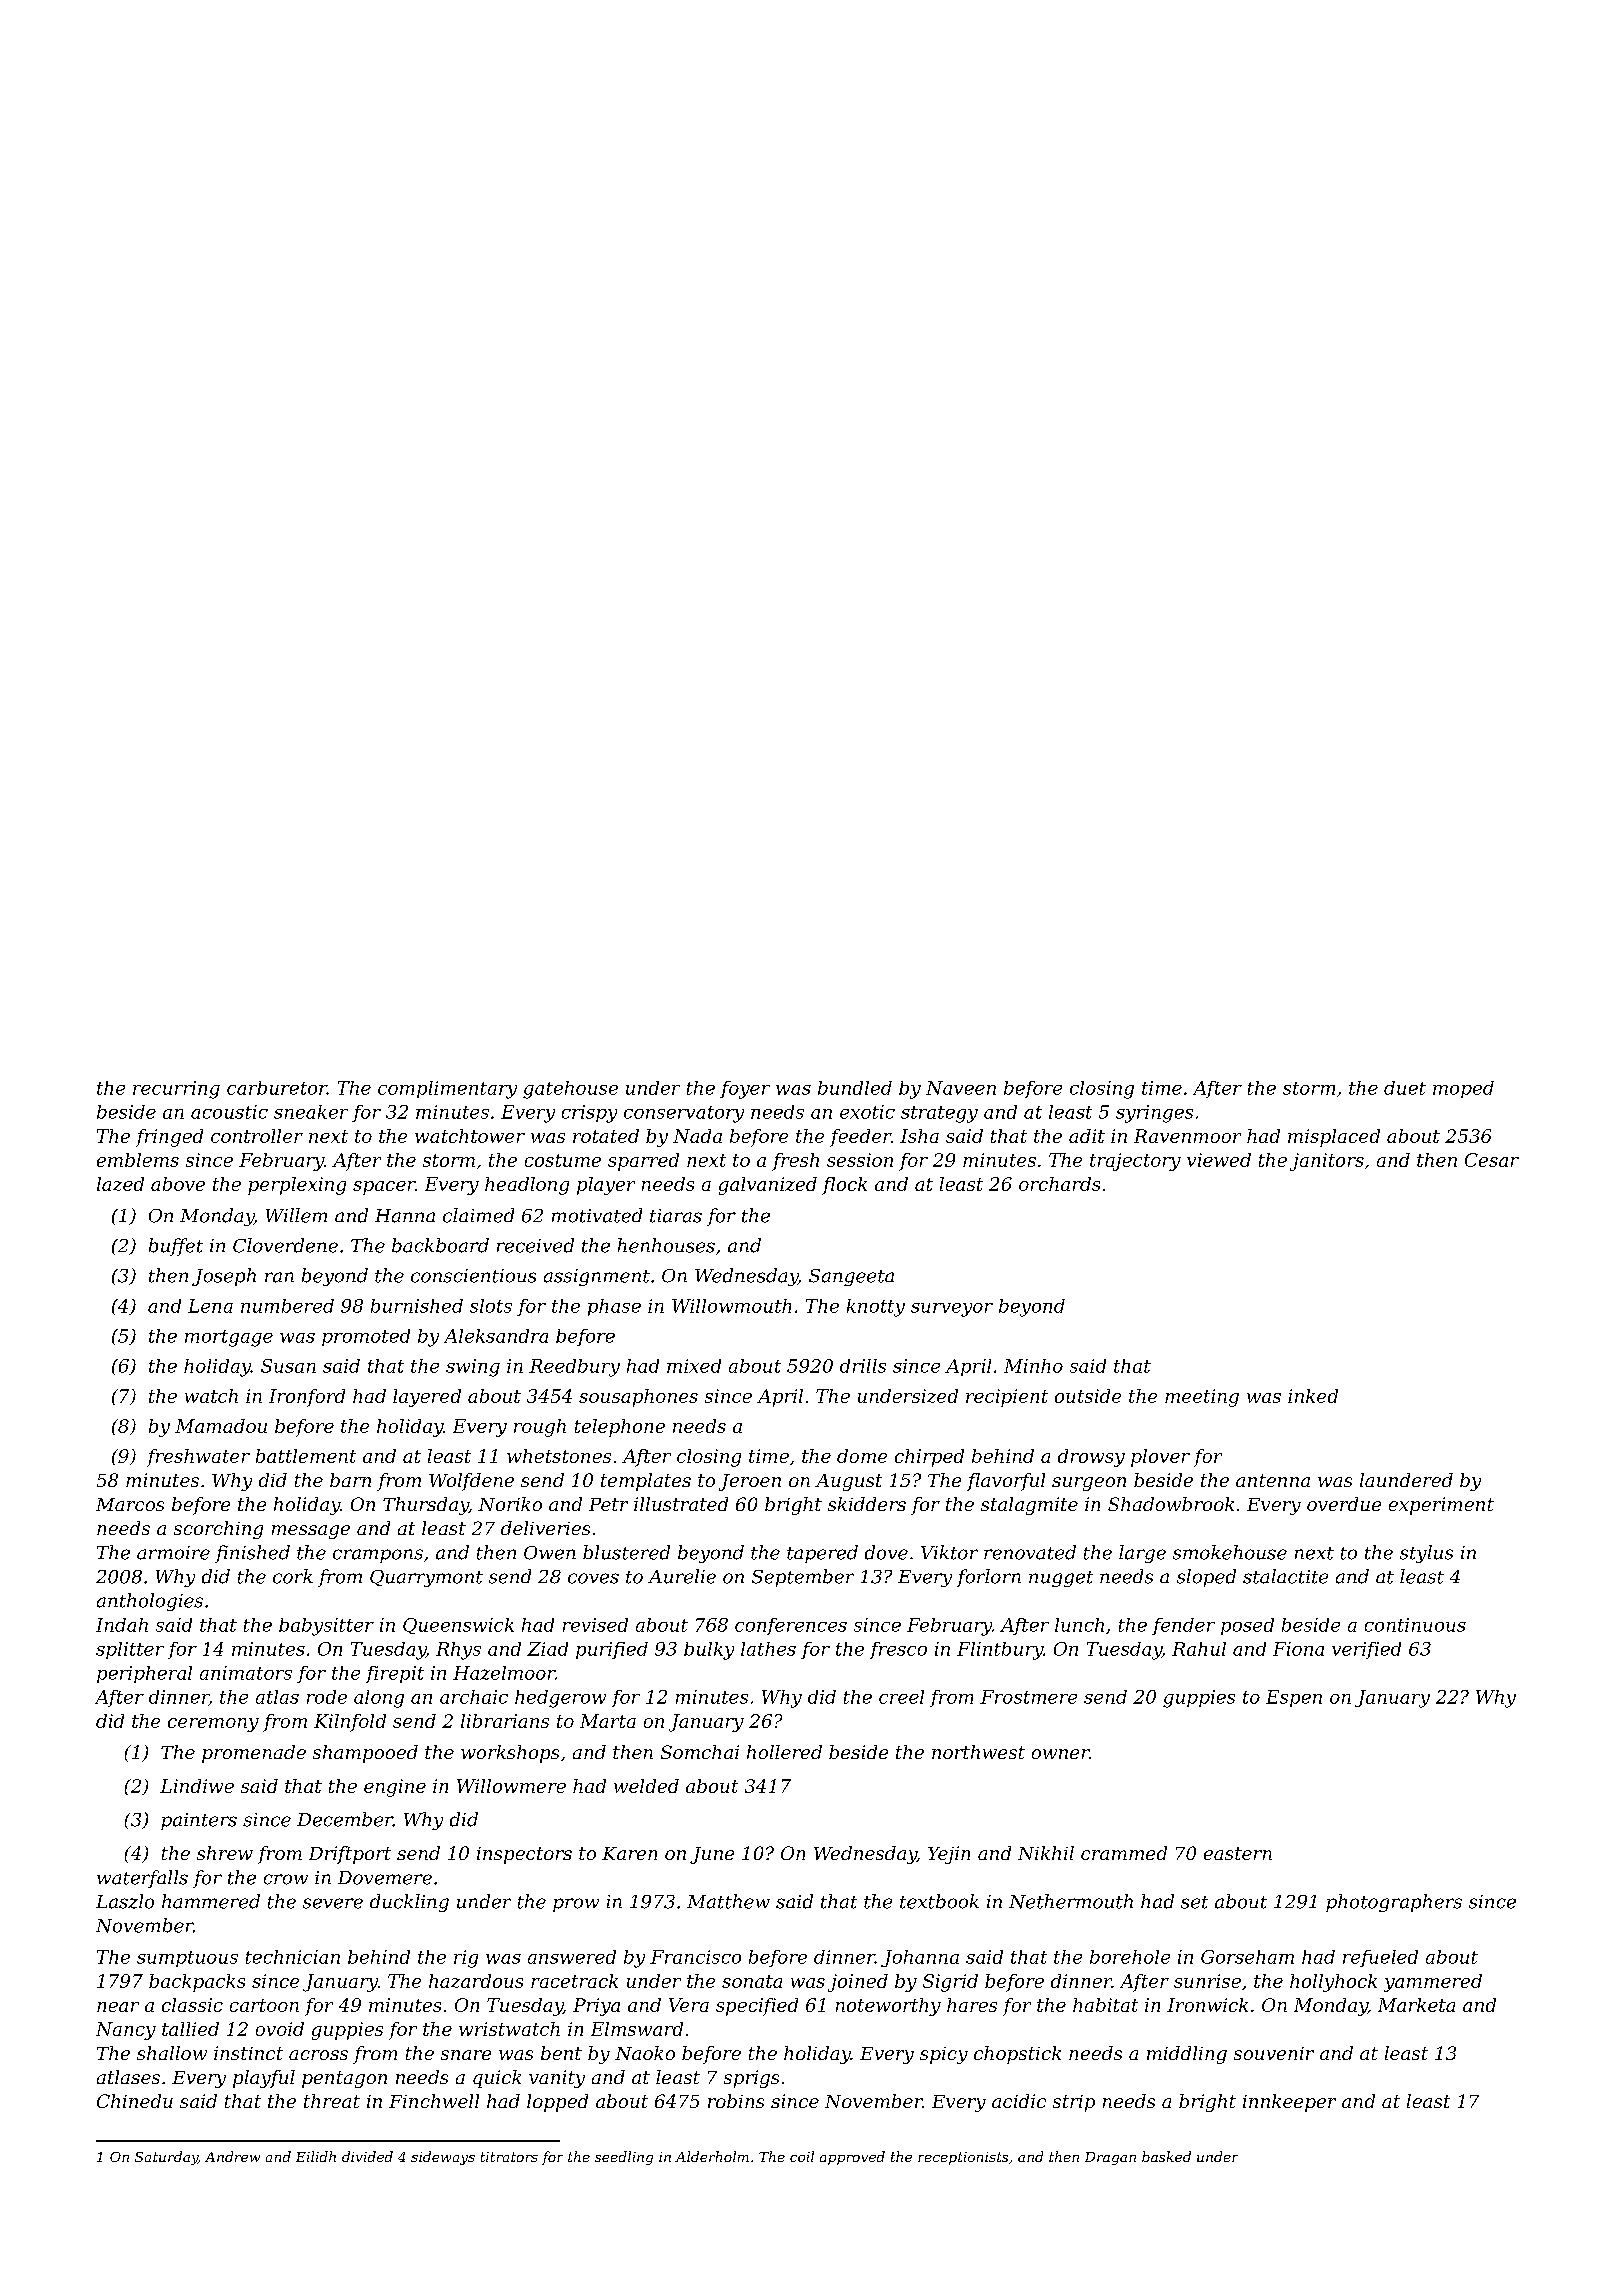  Describe the element at coordinates (1166, 2156) in the screenshot. I see `basked` at that location.
